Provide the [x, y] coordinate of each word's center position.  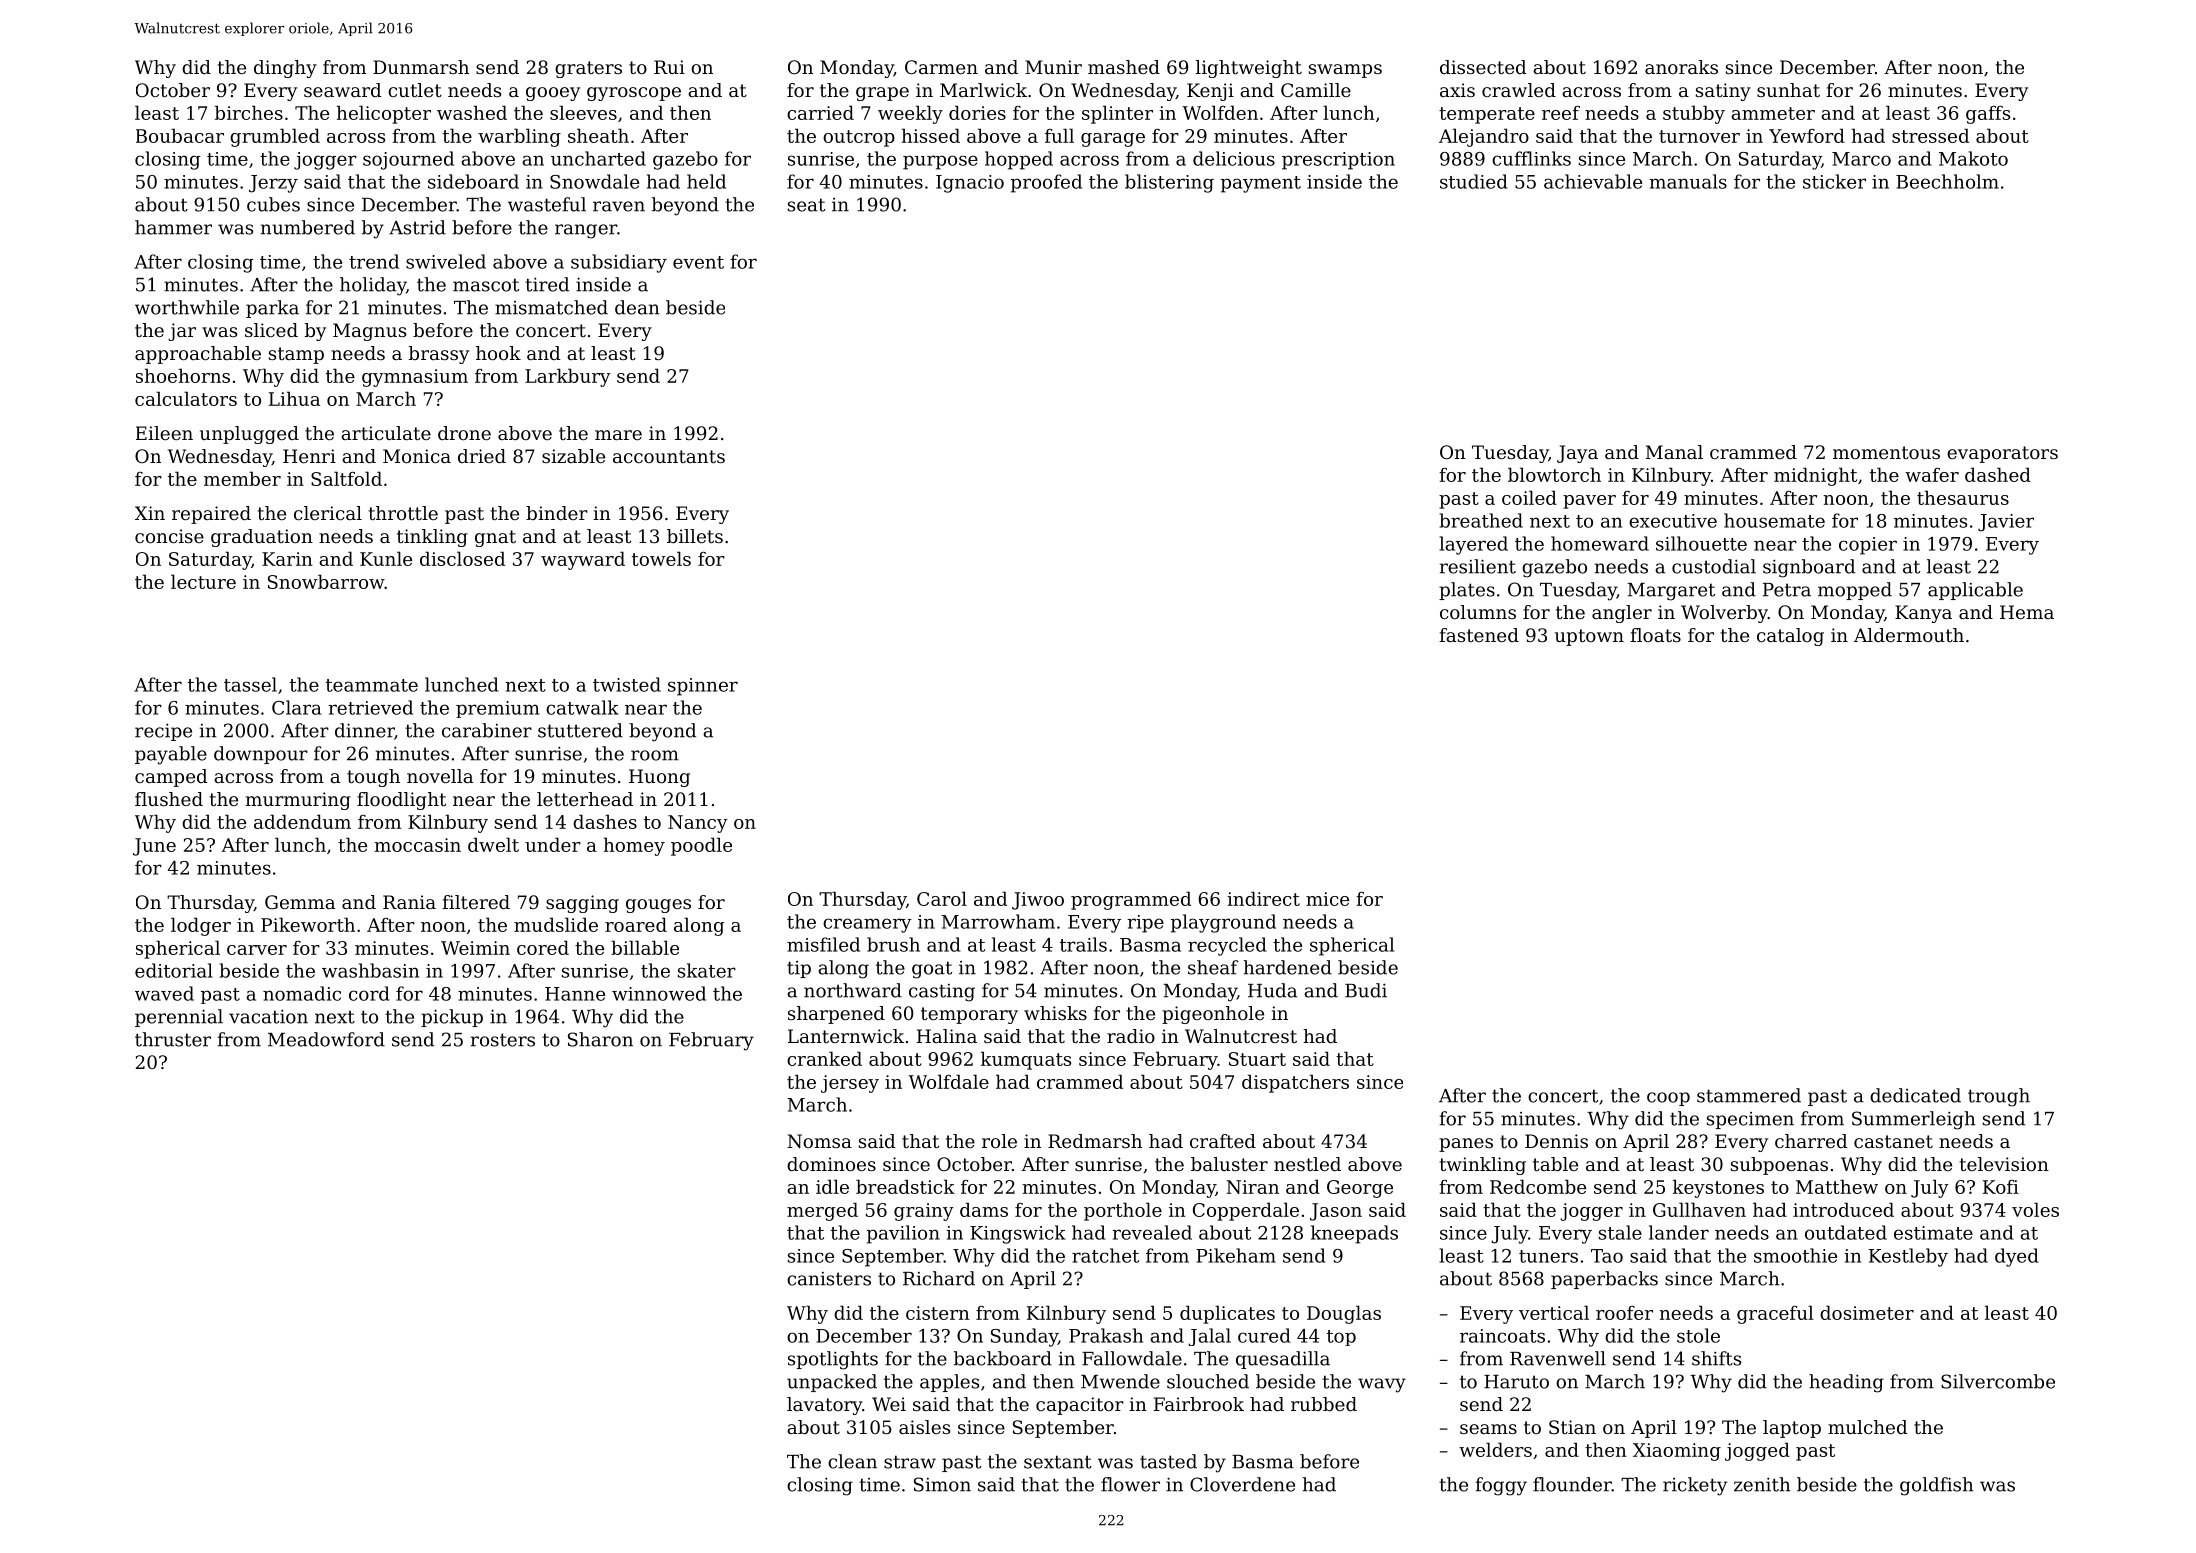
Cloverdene [1242, 1484]
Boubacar [180, 135]
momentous [1886, 452]
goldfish [1937, 1486]
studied [1474, 181]
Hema [2027, 612]
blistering [1169, 183]
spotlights [833, 1360]
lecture [203, 581]
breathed [1481, 520]
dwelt [493, 844]
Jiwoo [1038, 901]
